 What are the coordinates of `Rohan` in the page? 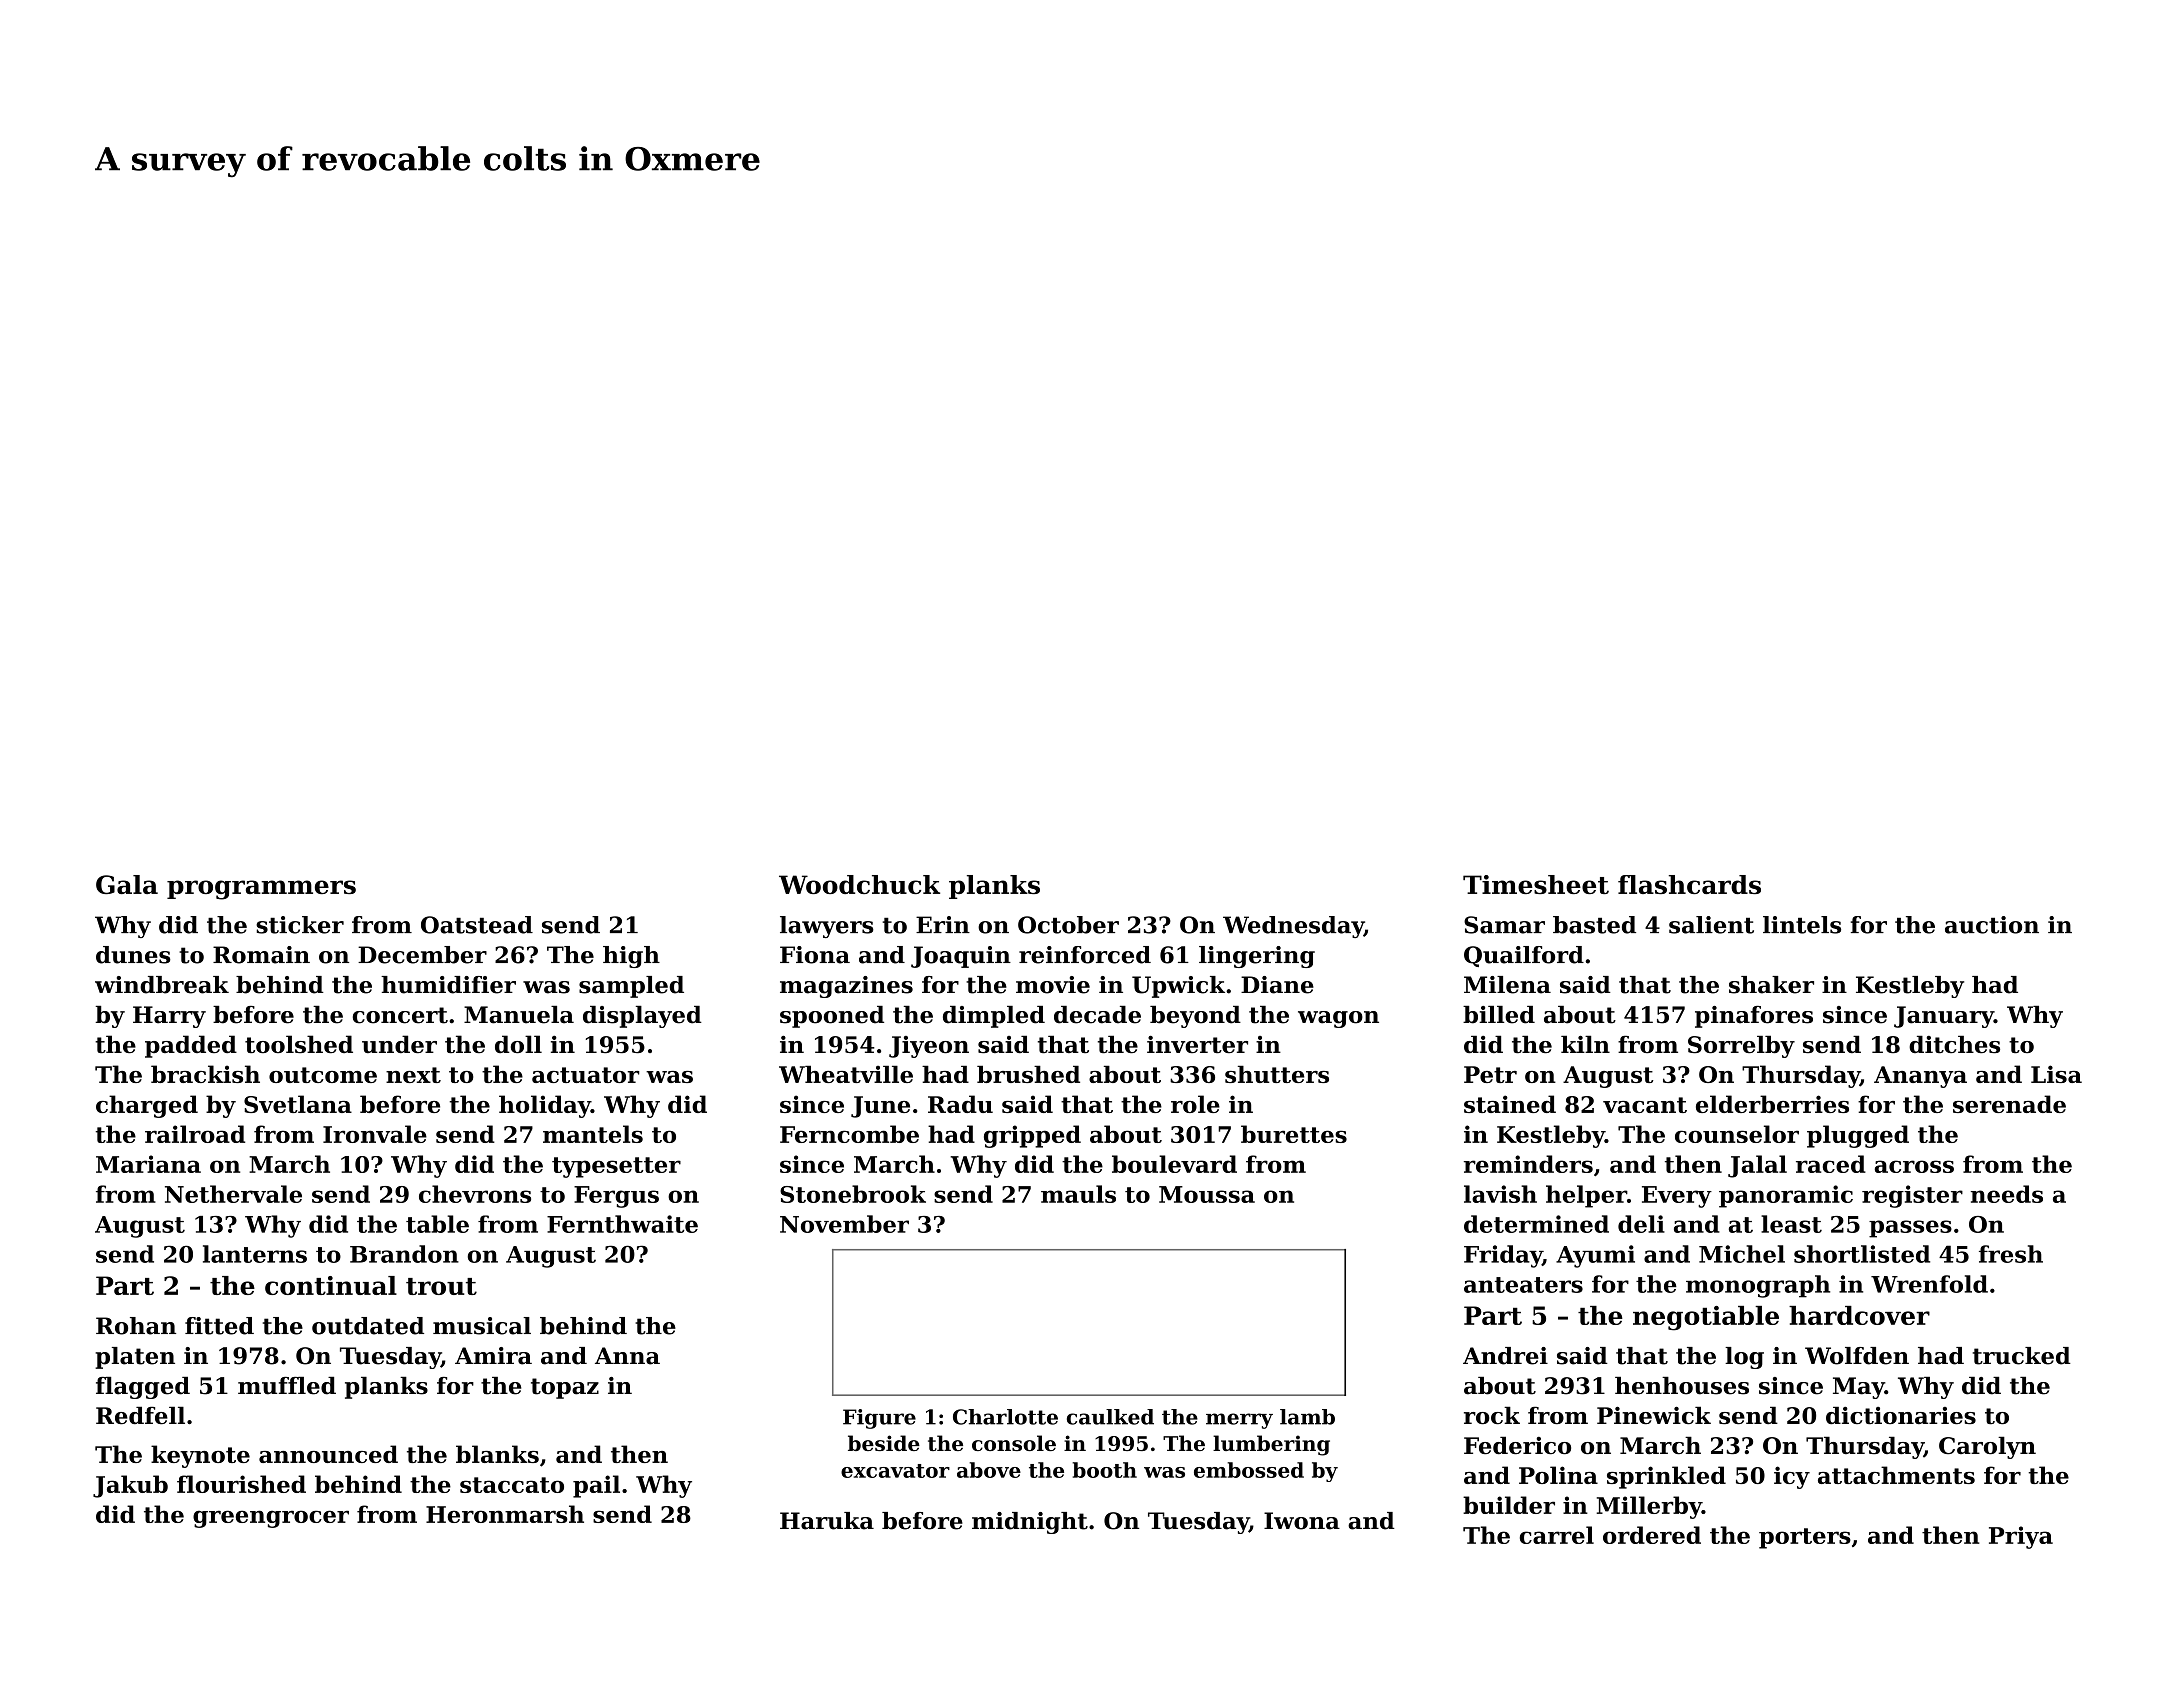 It's located at (136, 1326).
